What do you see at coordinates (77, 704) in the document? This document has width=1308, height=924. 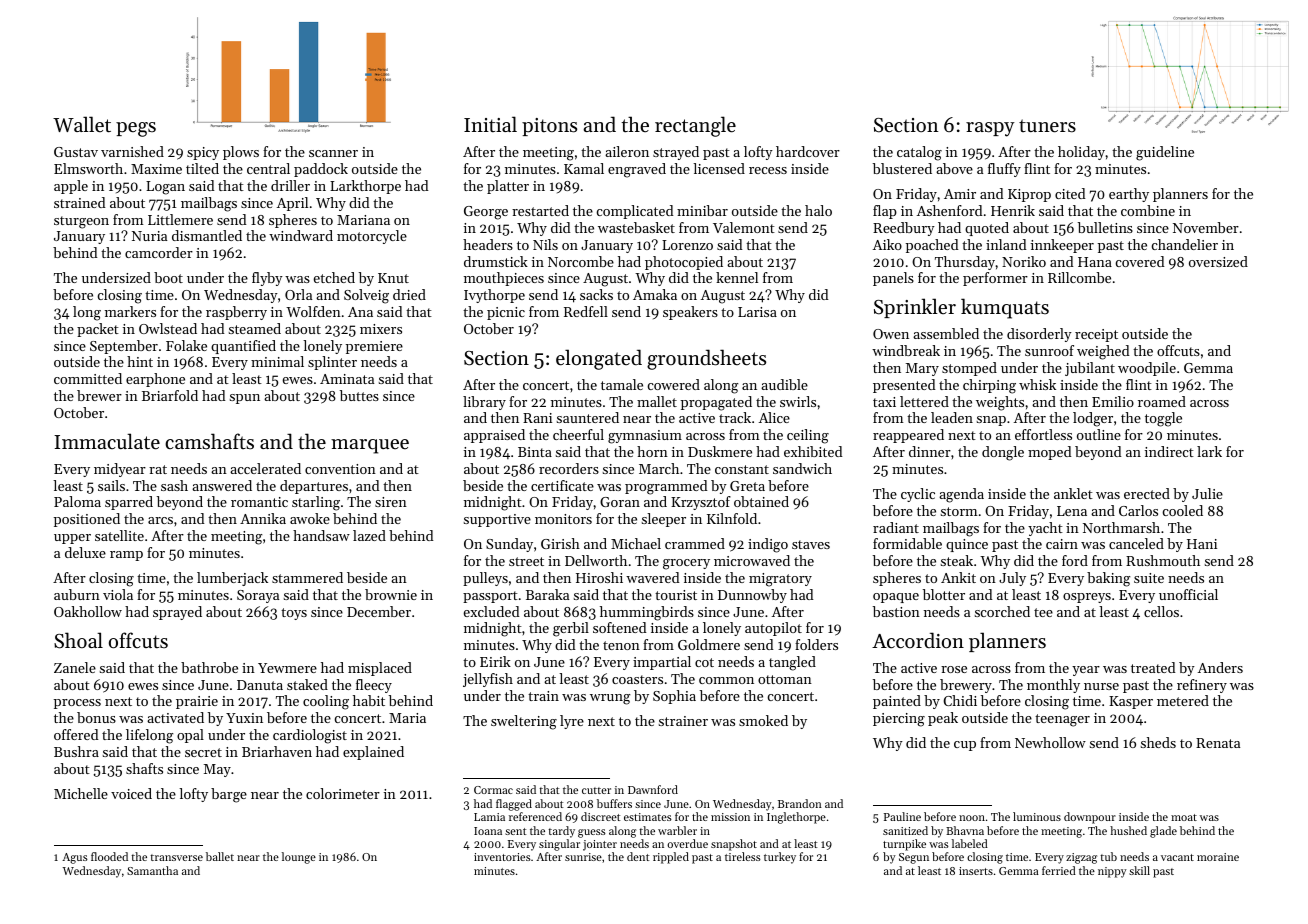 I see `process` at bounding box center [77, 704].
